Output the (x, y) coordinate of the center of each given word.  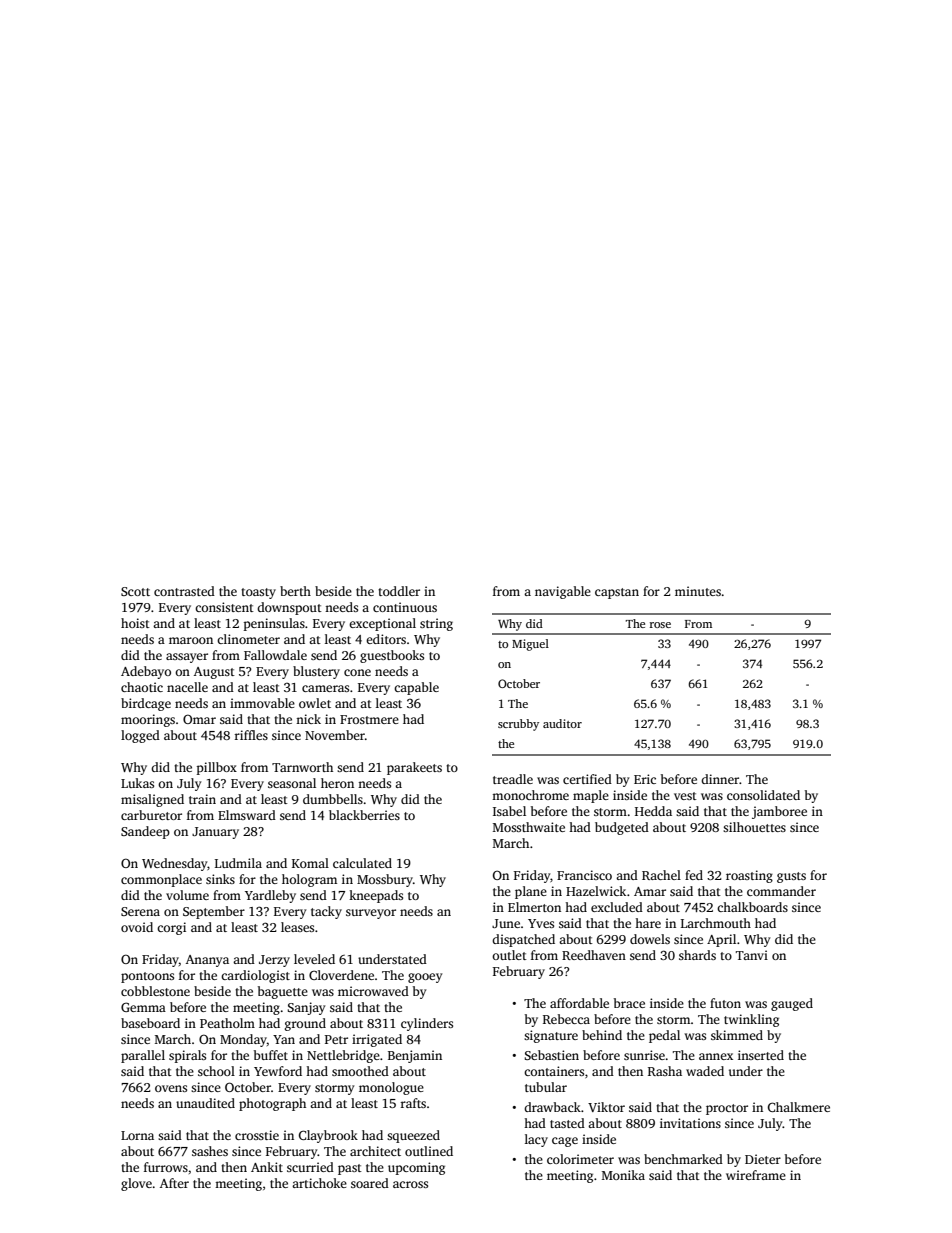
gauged (792, 1004)
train (202, 799)
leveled (314, 959)
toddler (399, 591)
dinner (720, 779)
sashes (210, 1151)
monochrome (530, 795)
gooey (425, 978)
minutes (698, 591)
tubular (546, 1087)
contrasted (184, 591)
